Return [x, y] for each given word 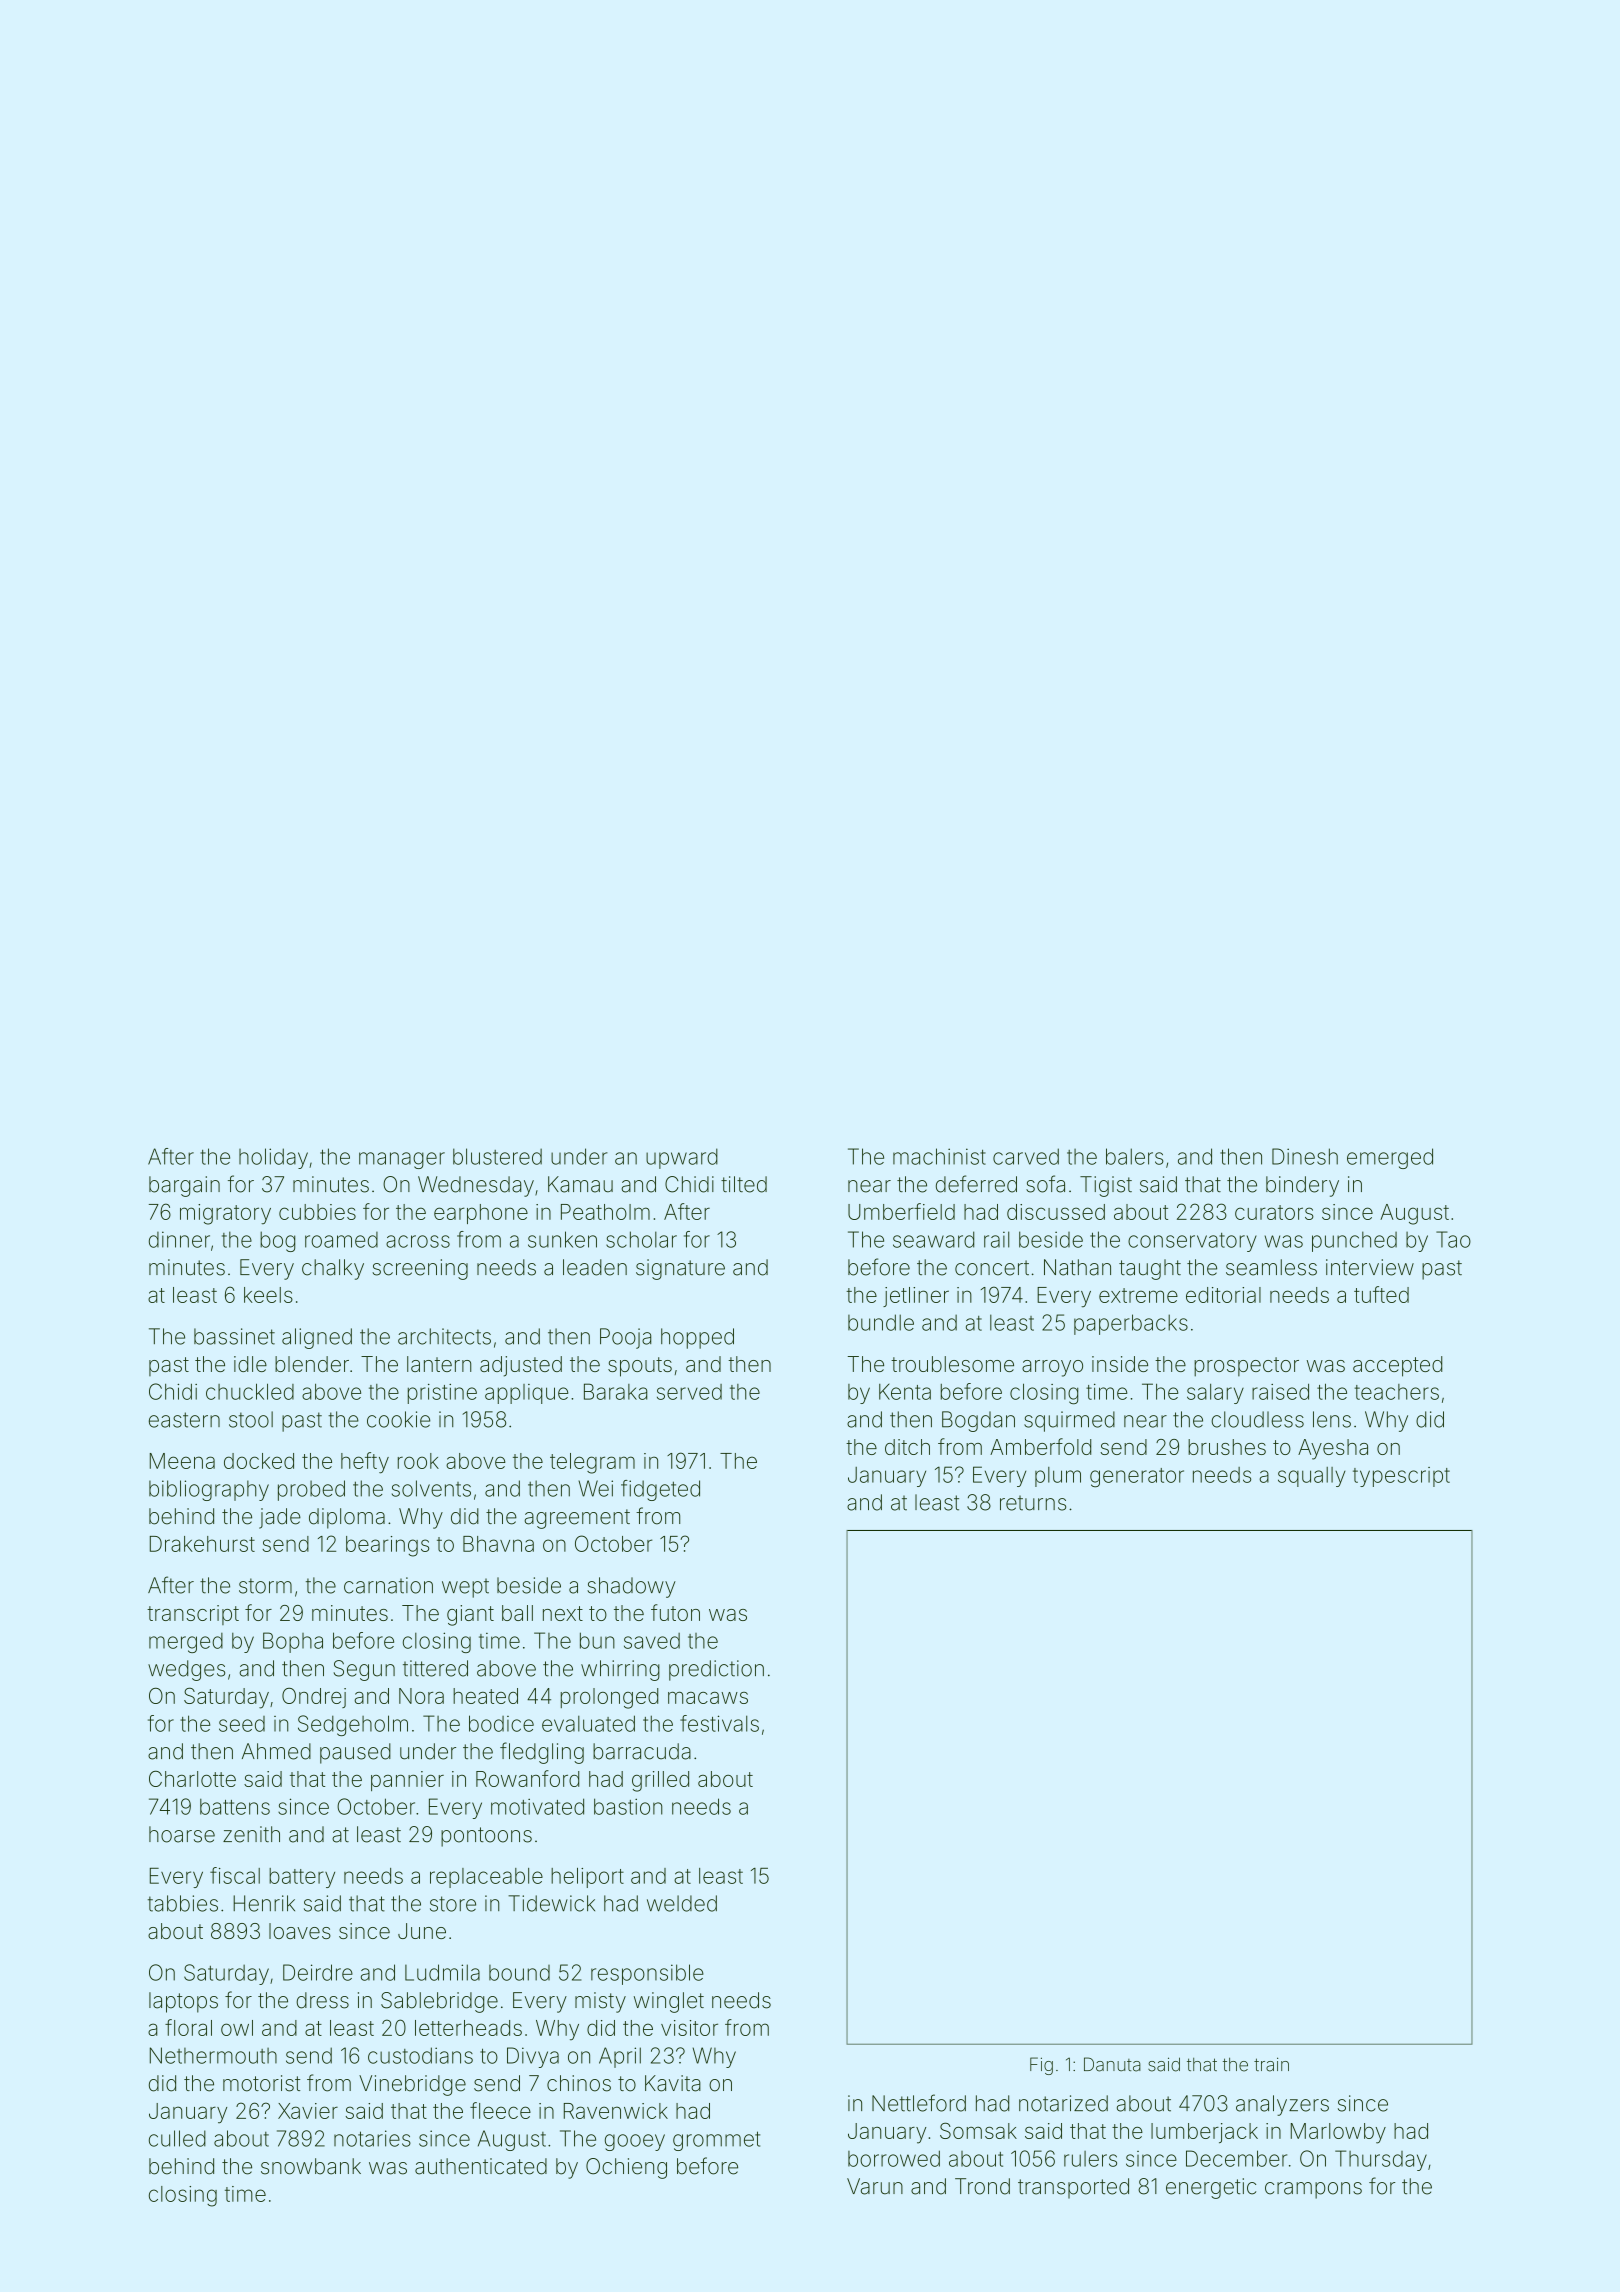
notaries [372, 2138]
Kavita [673, 2083]
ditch [907, 1447]
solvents [431, 1488]
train [1271, 2064]
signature [680, 1269]
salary [1215, 1394]
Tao [1453, 1239]
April [620, 2057]
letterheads [468, 2028]
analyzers [1282, 2105]
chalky [333, 1269]
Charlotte [192, 1779]
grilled [660, 1781]
